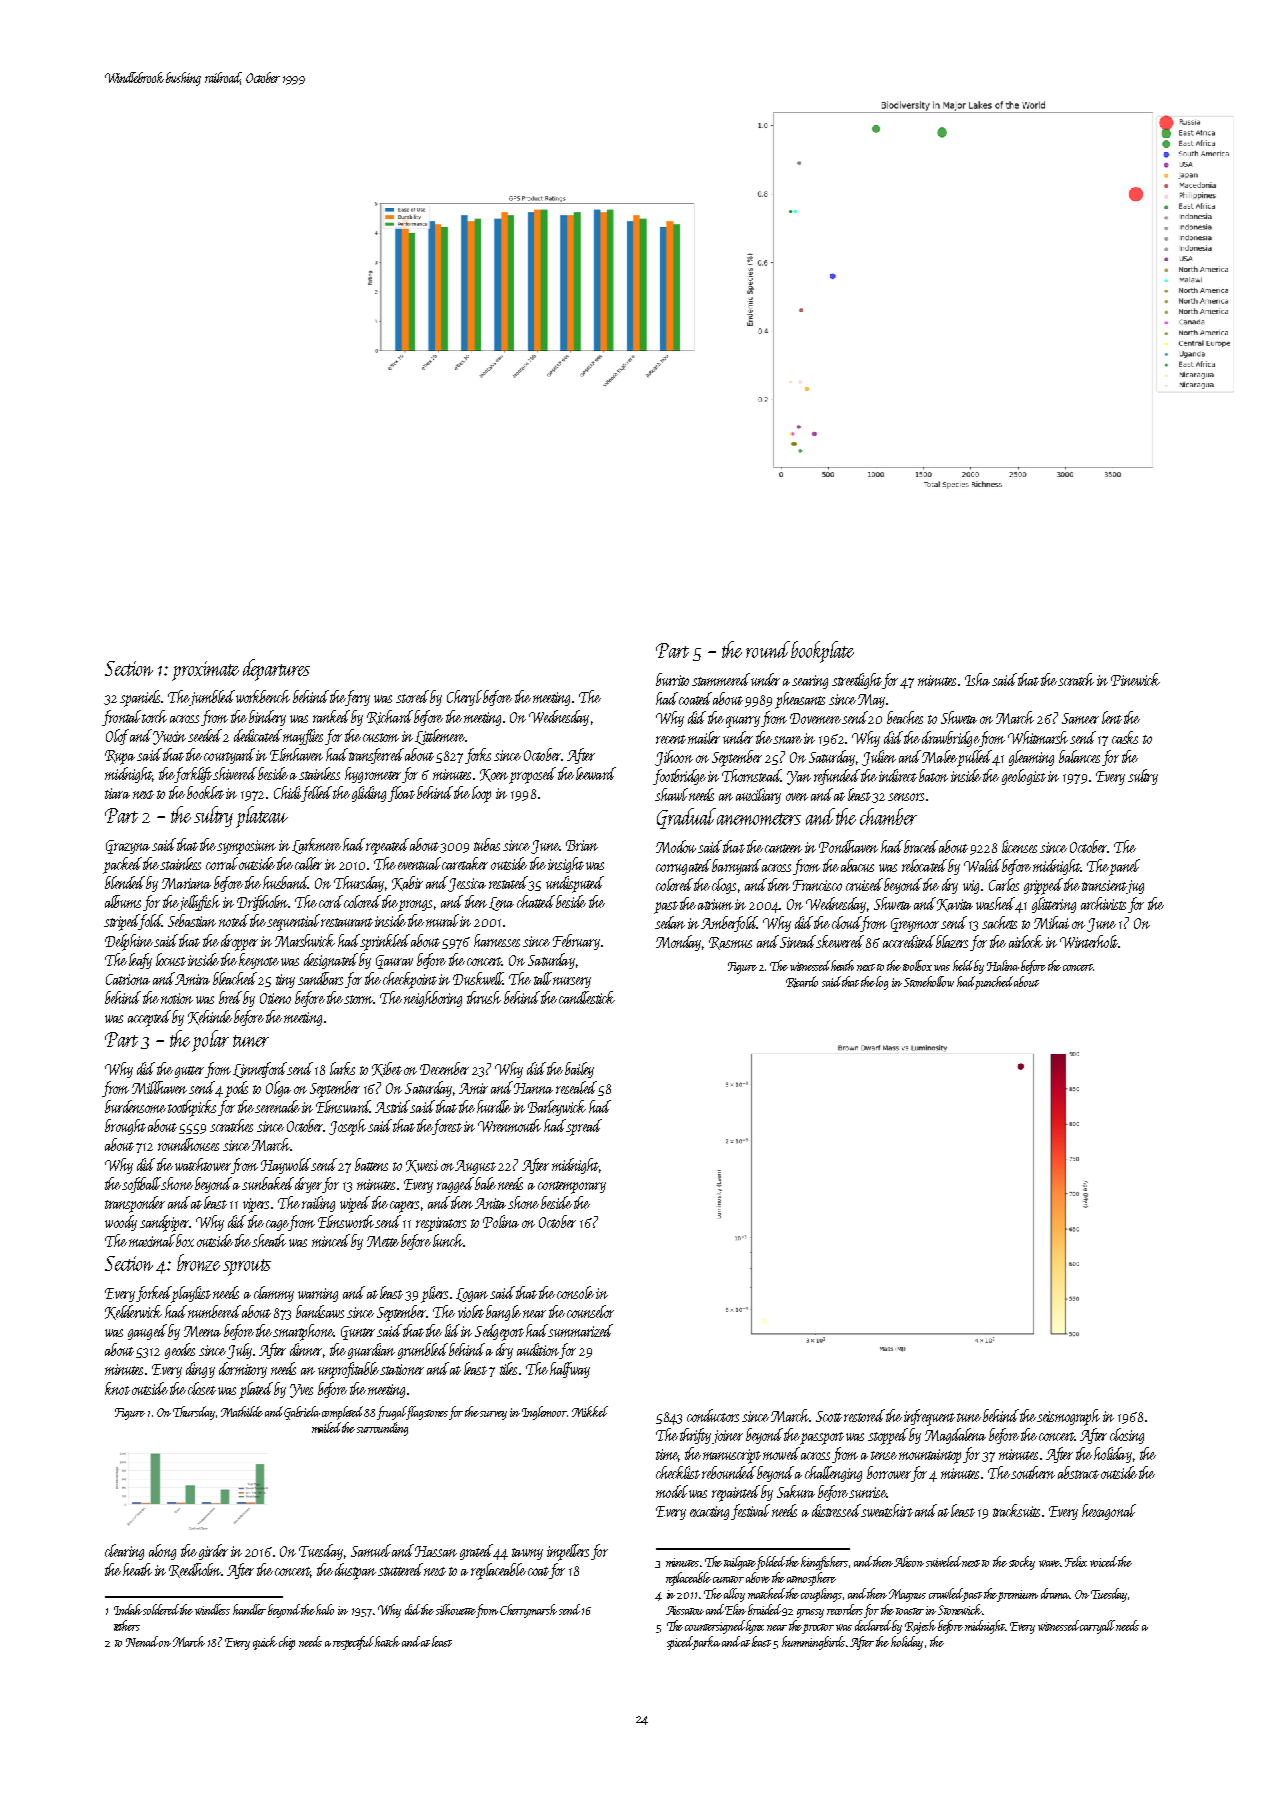 The width and height of the screenshot is (1272, 1799). I want to click on quick, so click(265, 1643).
